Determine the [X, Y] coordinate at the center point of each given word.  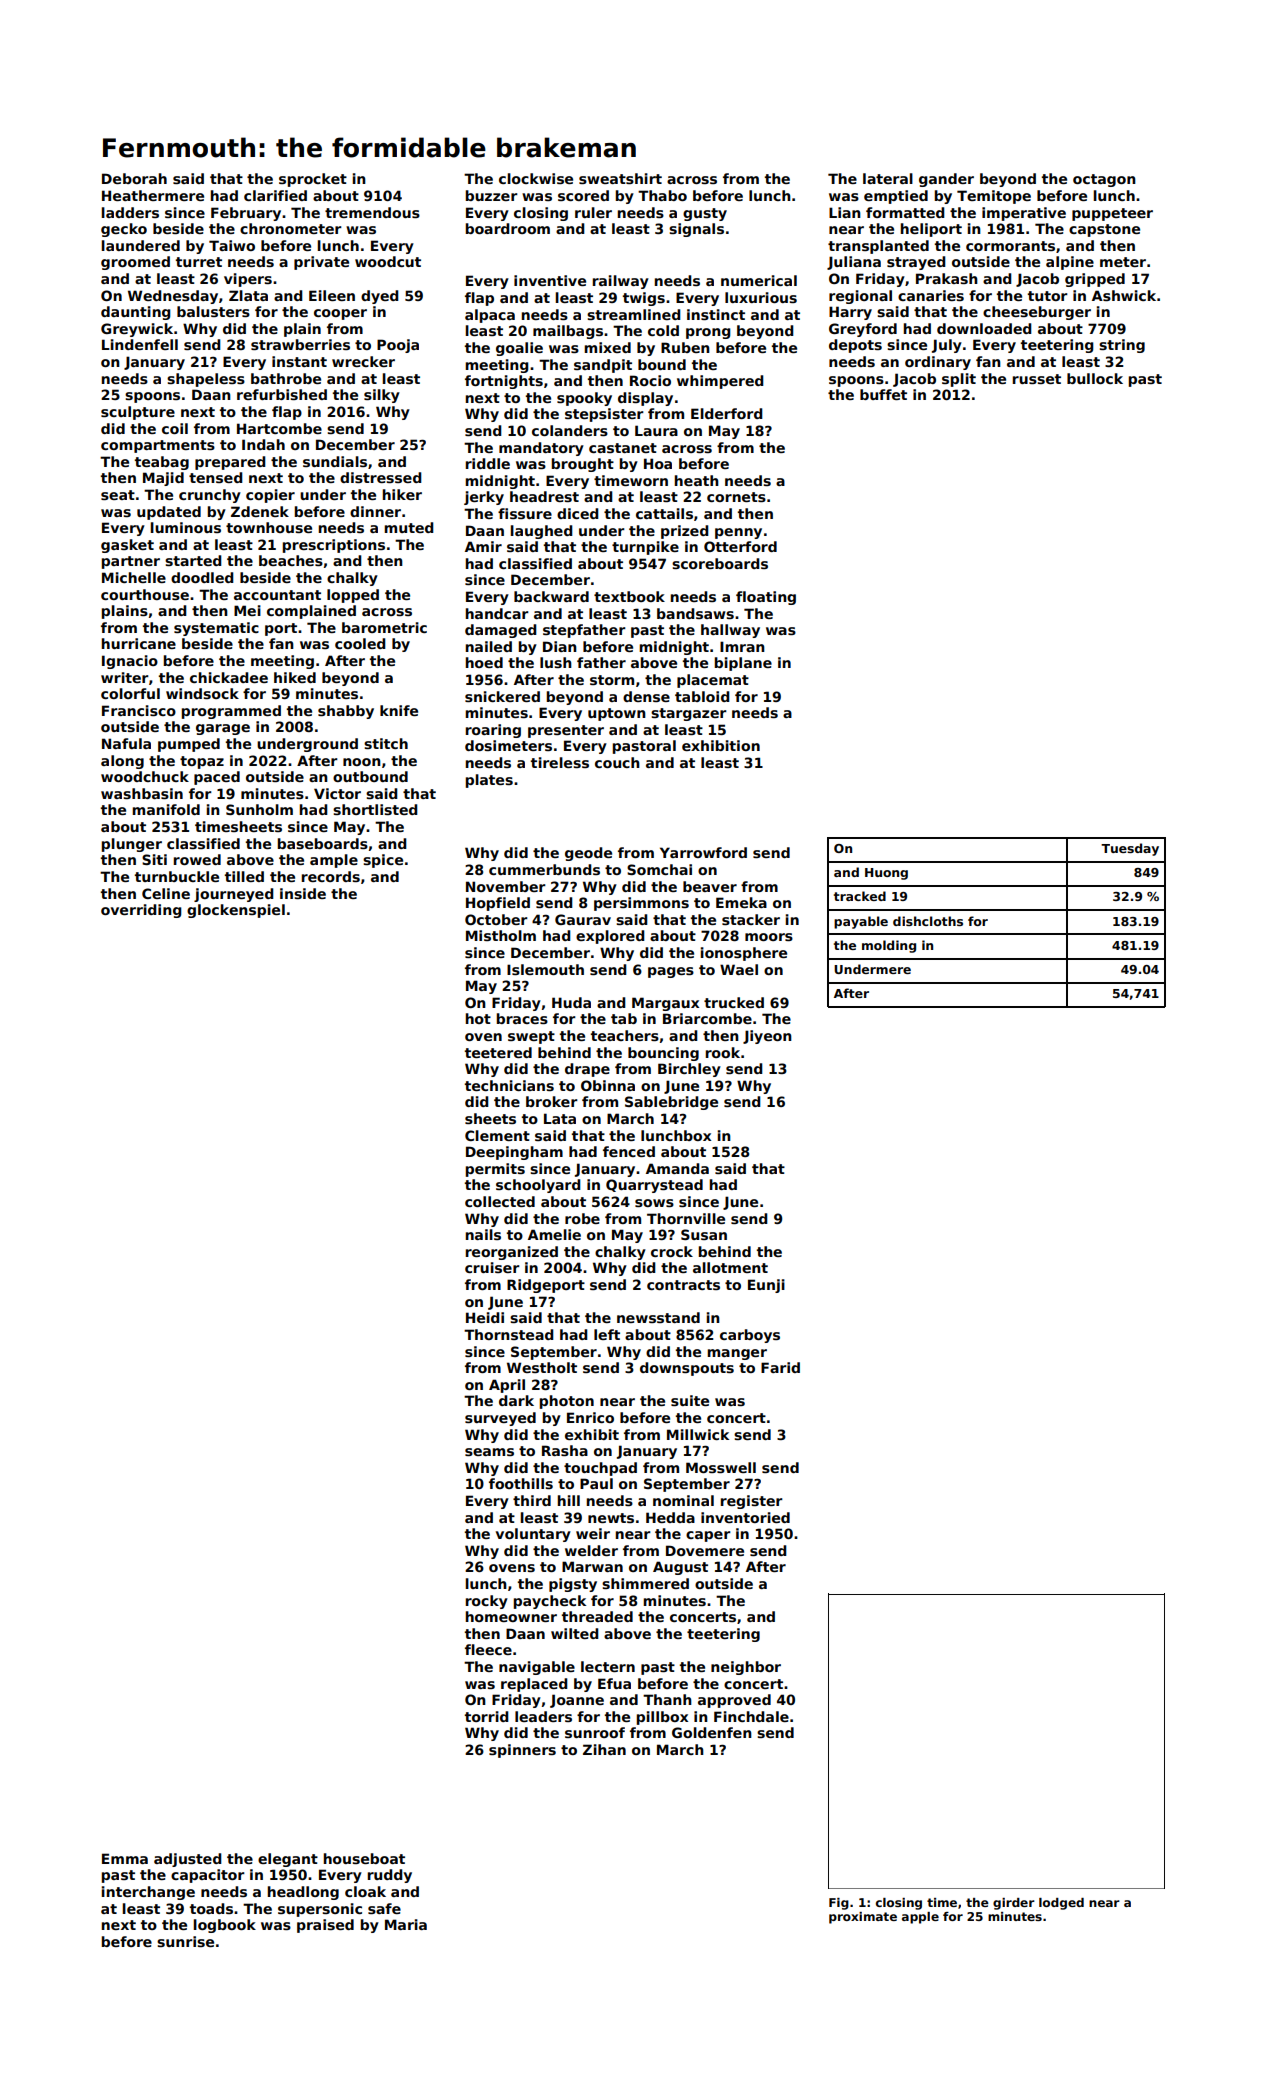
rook [722, 1052]
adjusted [188, 1860]
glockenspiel [236, 911]
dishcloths [928, 921]
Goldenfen [712, 1732]
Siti [154, 859]
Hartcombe [279, 428]
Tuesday [1130, 849]
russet [1036, 379]
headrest [544, 496]
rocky [486, 1602]
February [246, 214]
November [506, 886]
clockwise [536, 178]
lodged [1061, 1904]
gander [946, 180]
